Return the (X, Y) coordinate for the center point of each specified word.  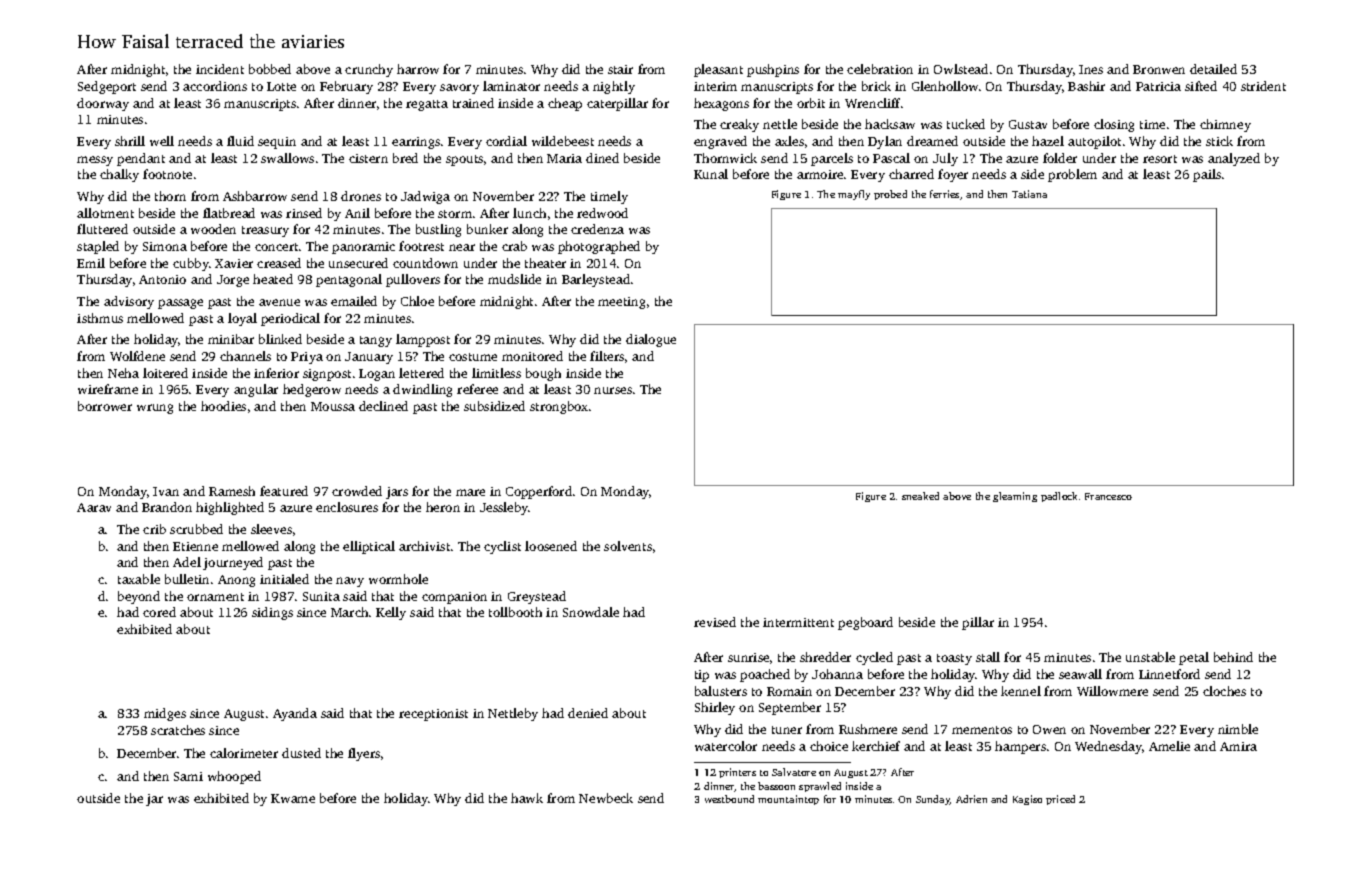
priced (1060, 800)
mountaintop (788, 800)
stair (620, 69)
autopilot (1094, 142)
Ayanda (295, 714)
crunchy (369, 70)
